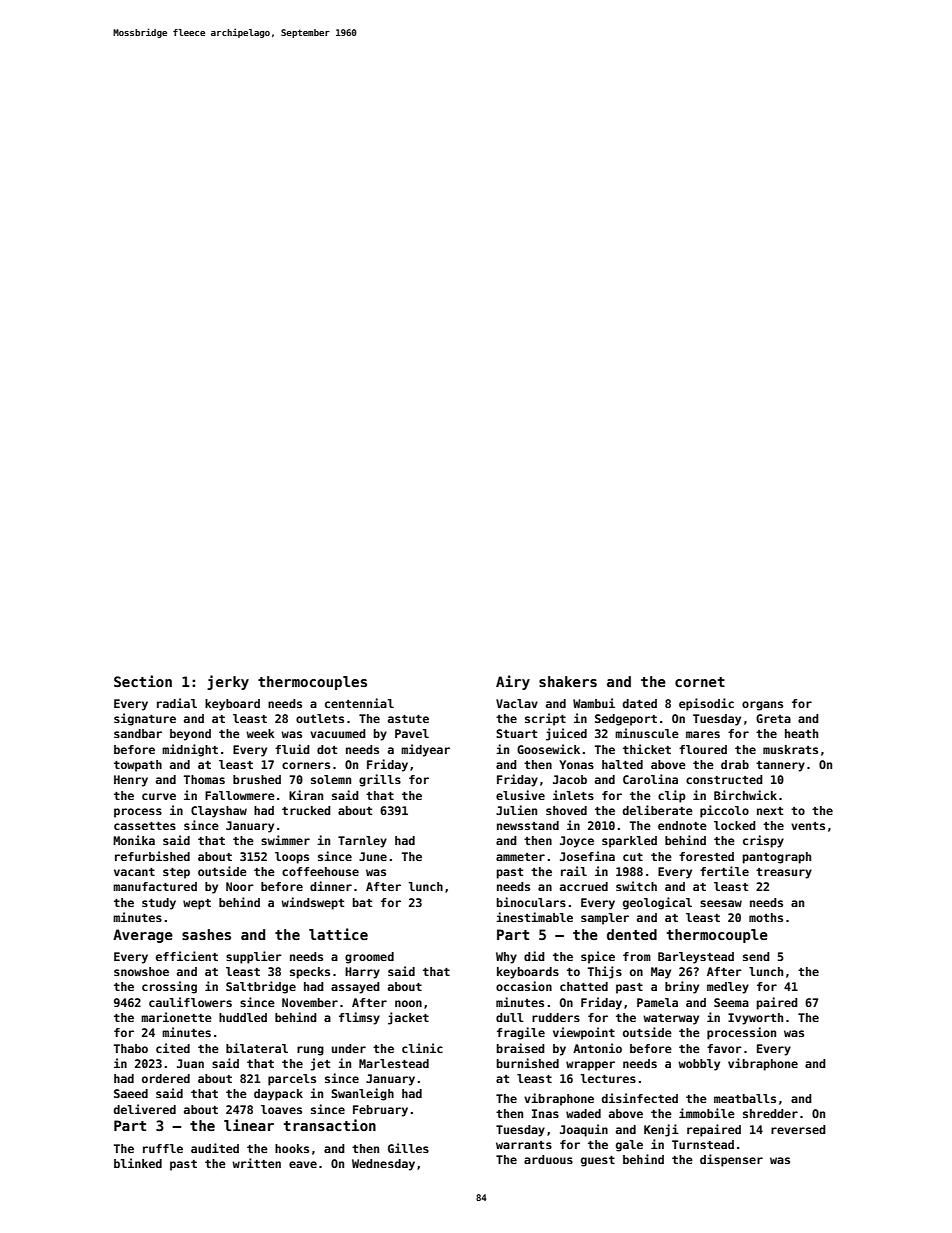 This document has height=1233, width=952. Describe the element at coordinates (506, 958) in the document. I see `Why` at that location.
